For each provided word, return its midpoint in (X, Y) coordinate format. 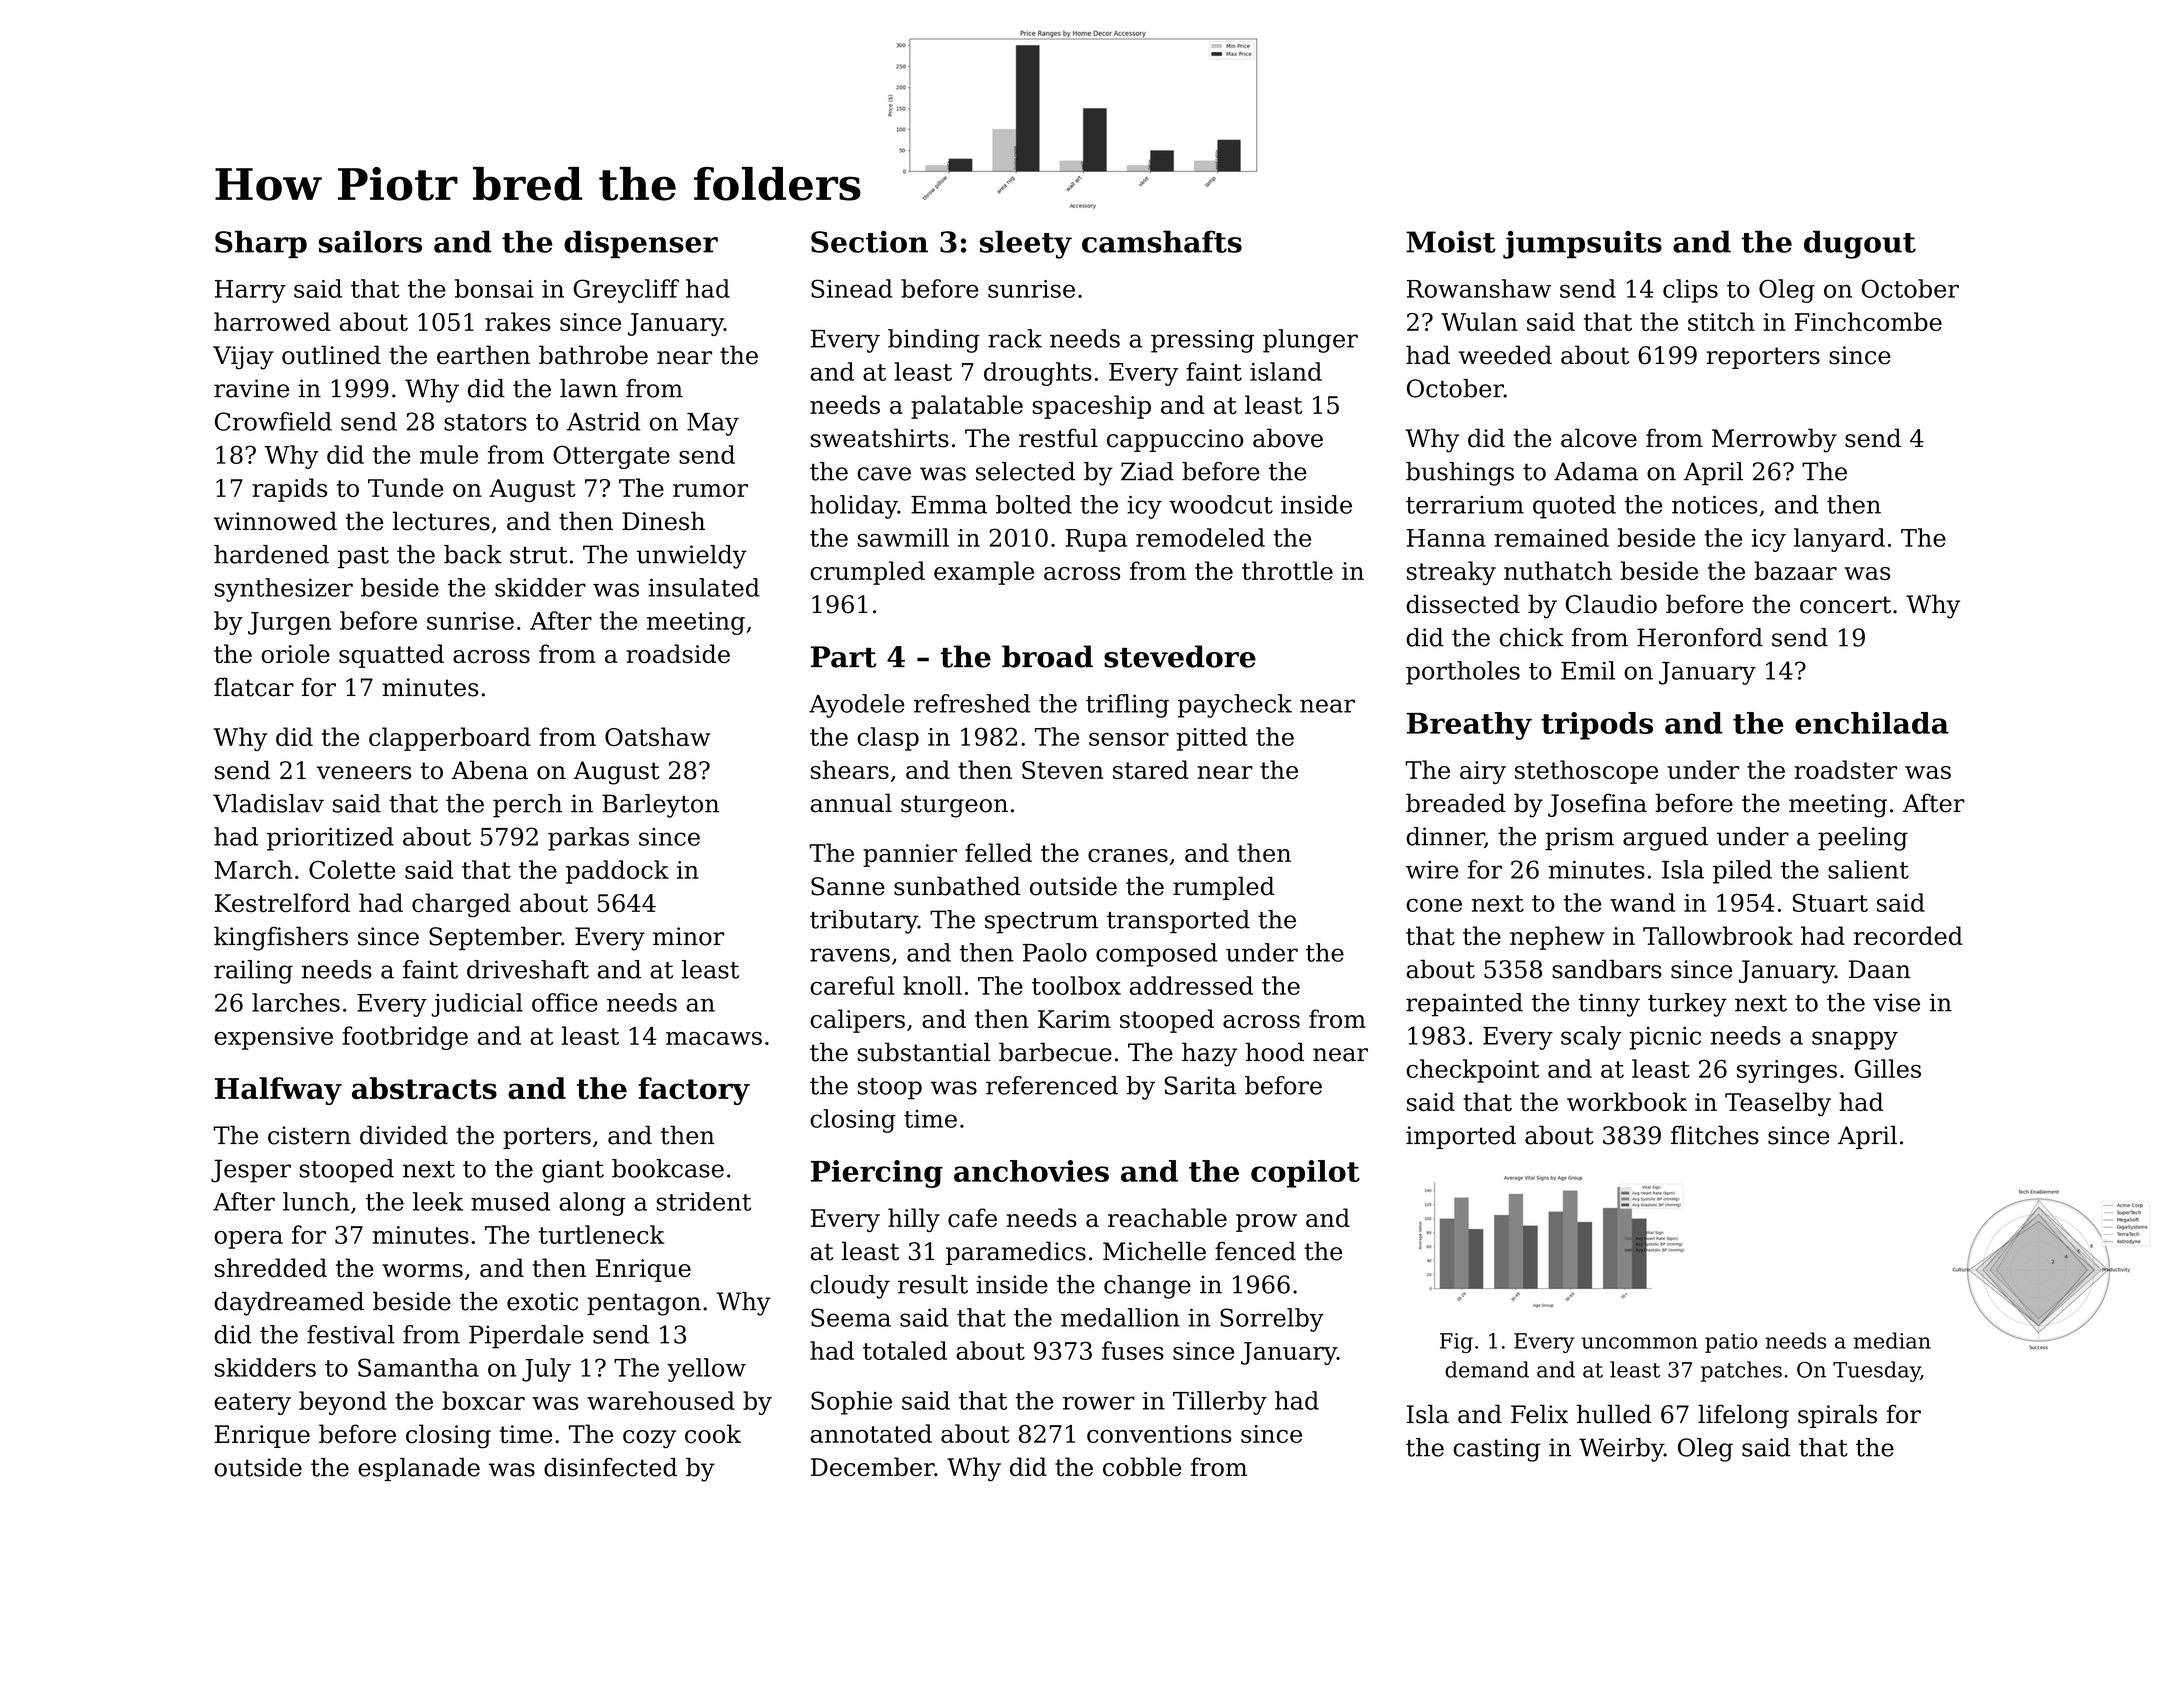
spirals (1837, 1416)
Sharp (261, 244)
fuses (1133, 1350)
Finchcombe (1868, 321)
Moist (1451, 242)
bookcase (668, 1168)
